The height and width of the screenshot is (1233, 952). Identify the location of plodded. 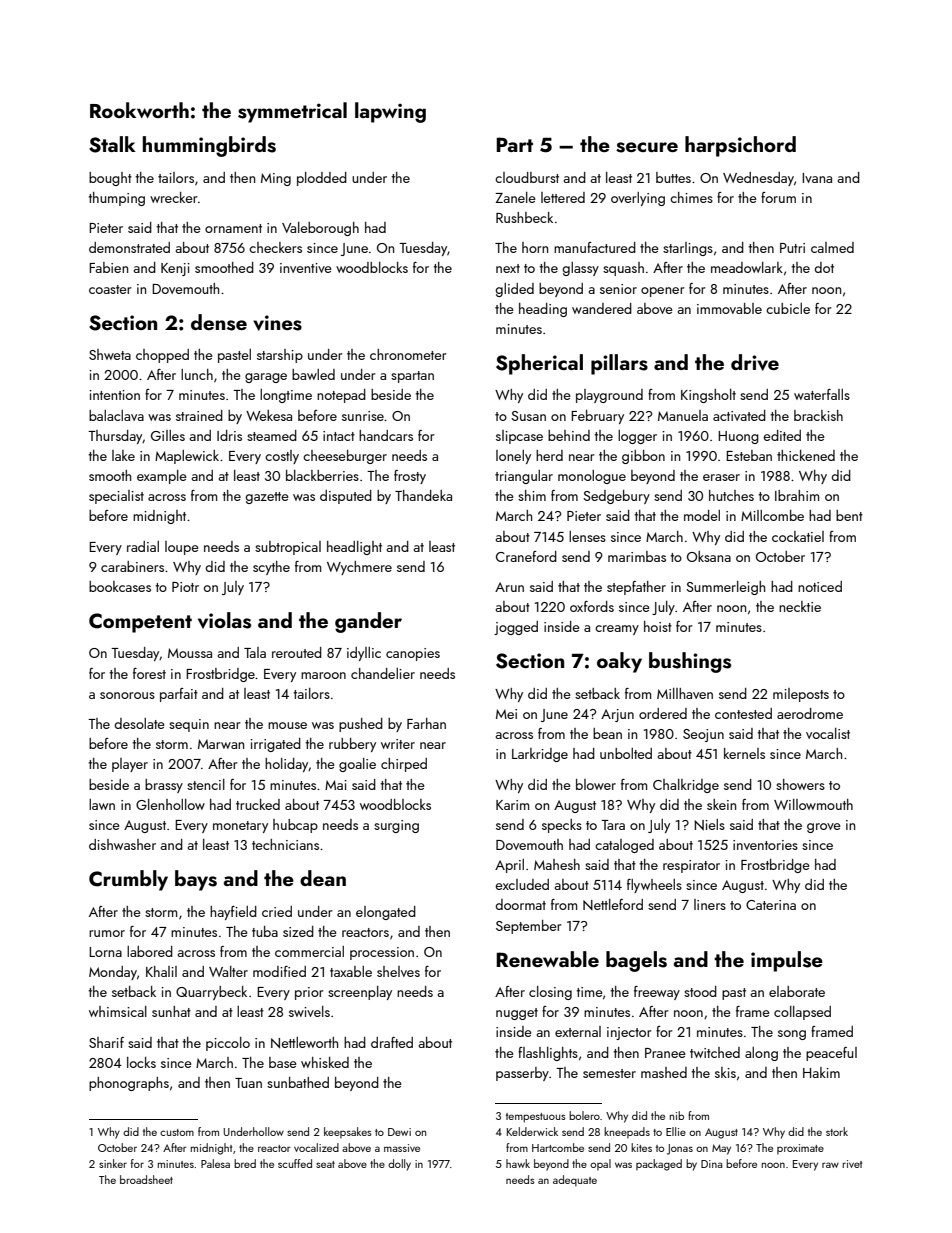
(322, 179).
